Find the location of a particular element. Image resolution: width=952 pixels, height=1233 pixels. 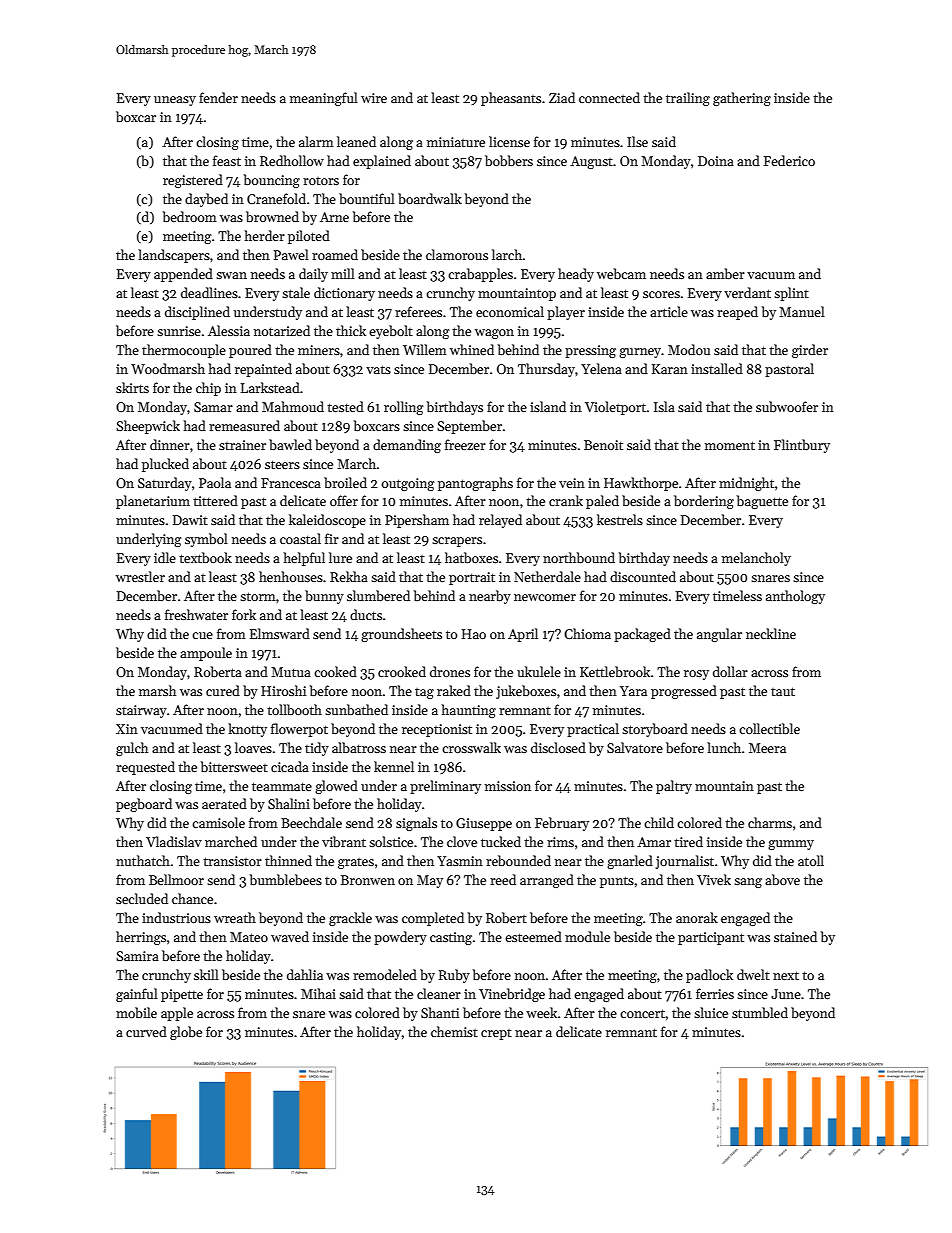

Netherdale is located at coordinates (547, 576).
